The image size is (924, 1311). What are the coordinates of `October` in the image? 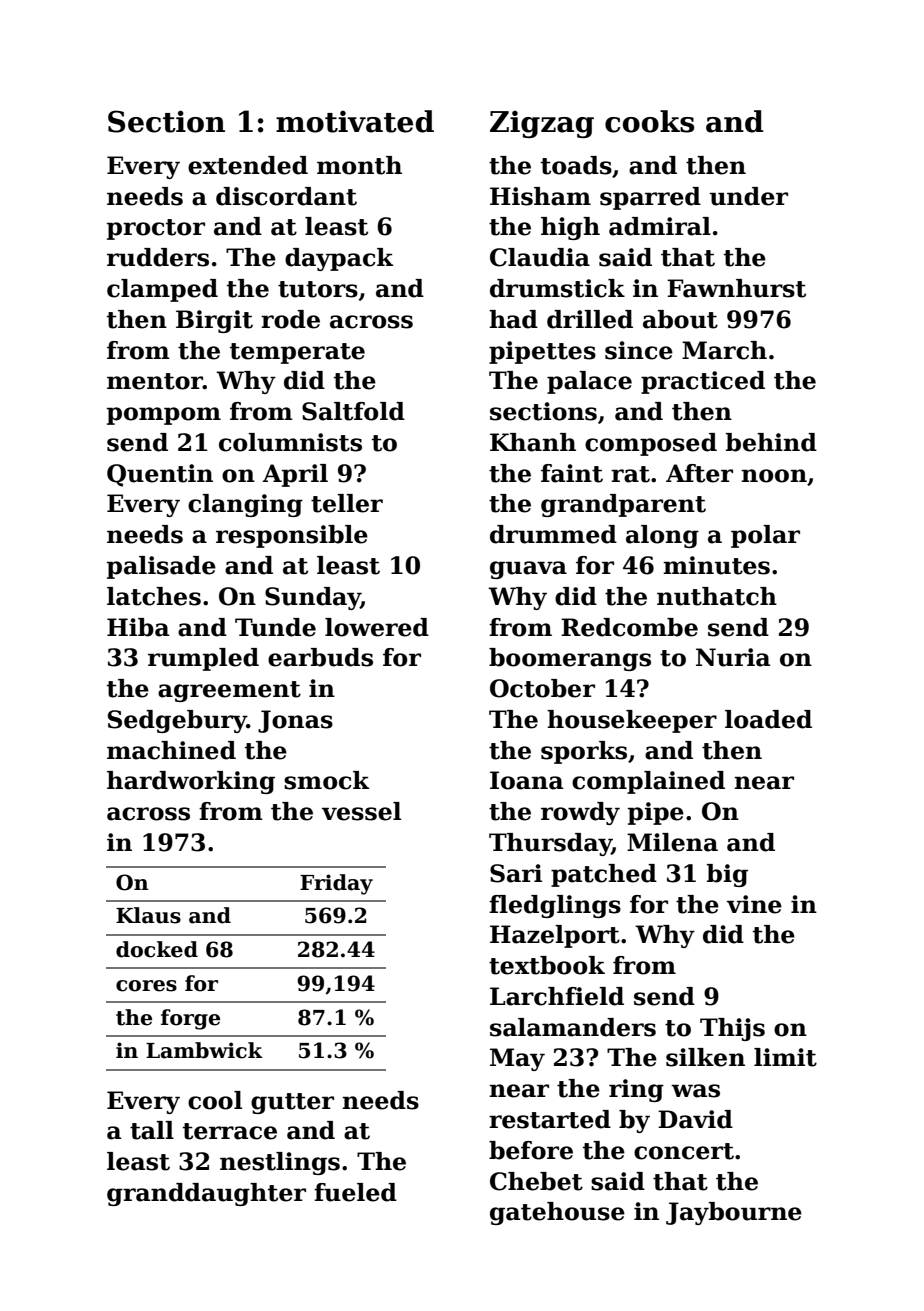 It's located at (542, 688).
